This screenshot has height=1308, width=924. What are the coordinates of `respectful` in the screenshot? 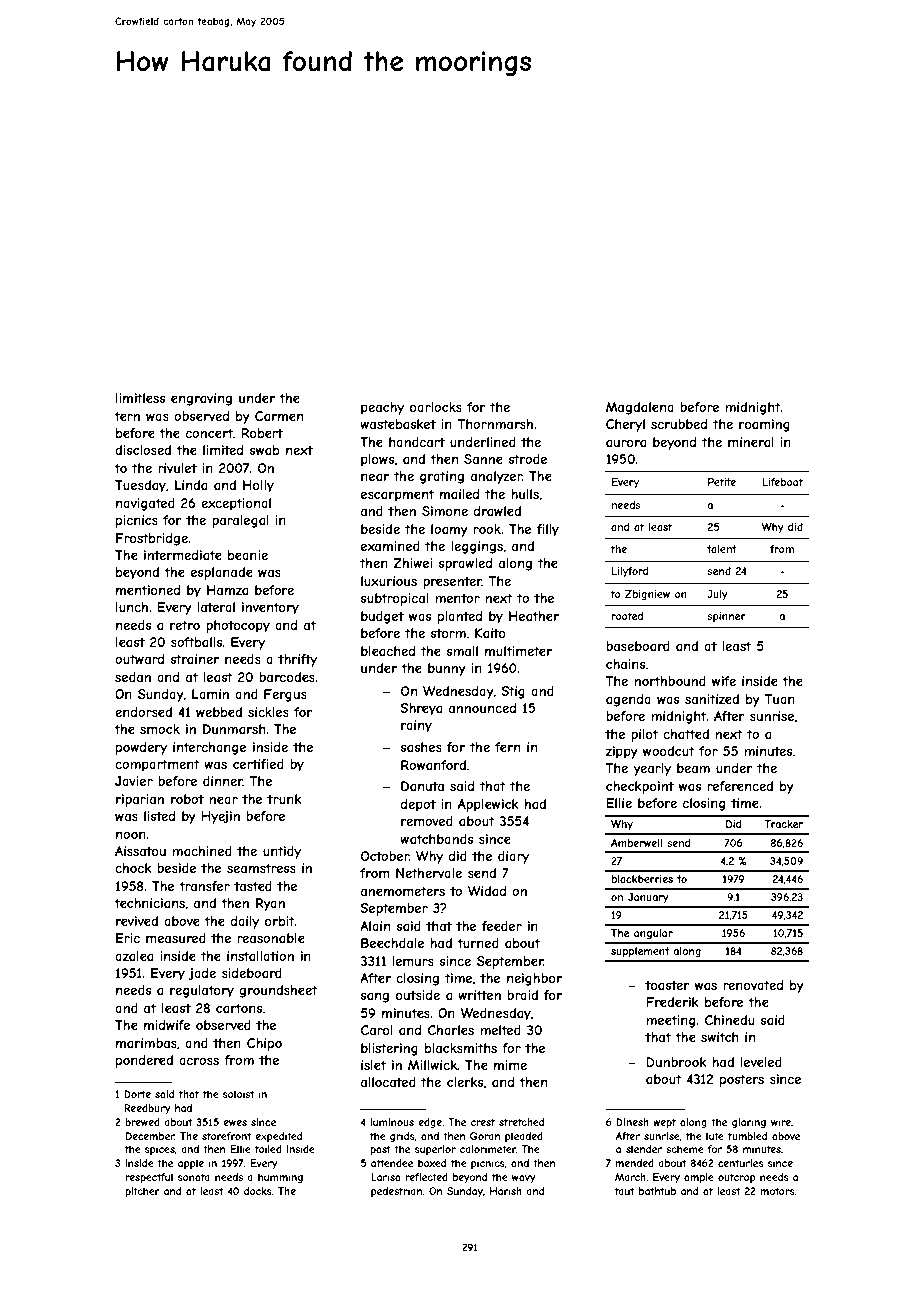 It's located at (149, 1178).
